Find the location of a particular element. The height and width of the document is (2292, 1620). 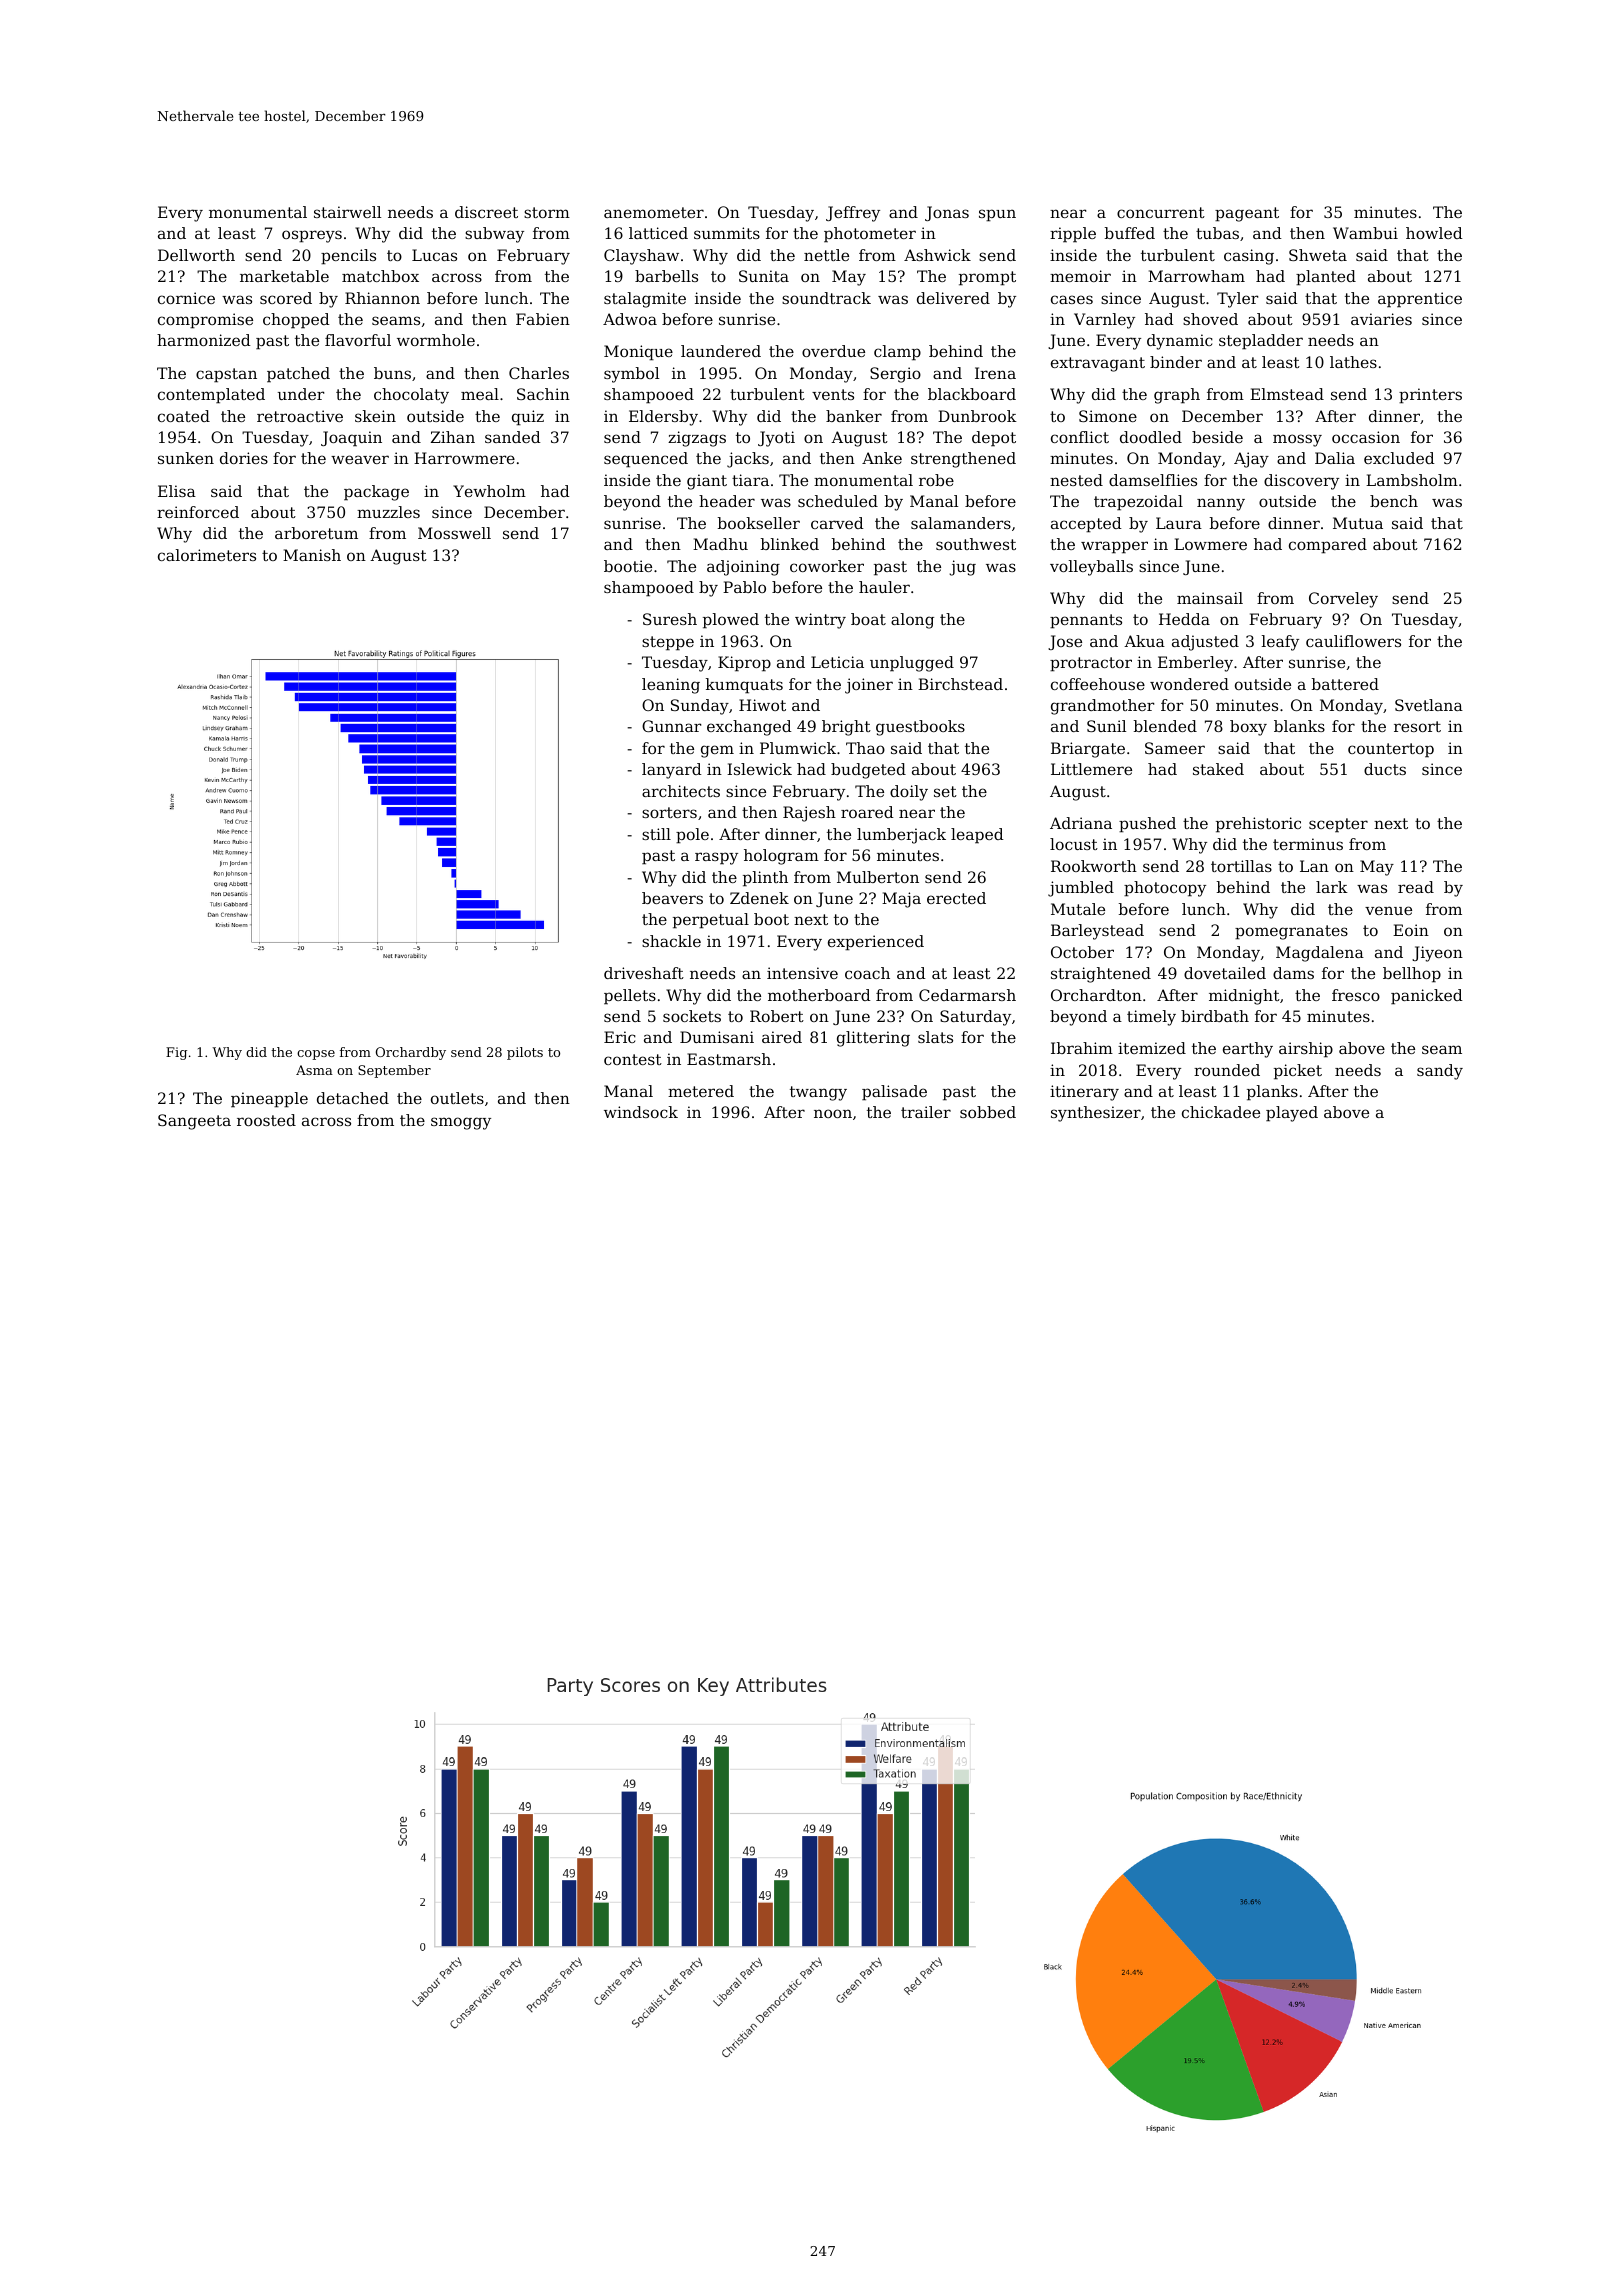

Svetlana is located at coordinates (1429, 705).
